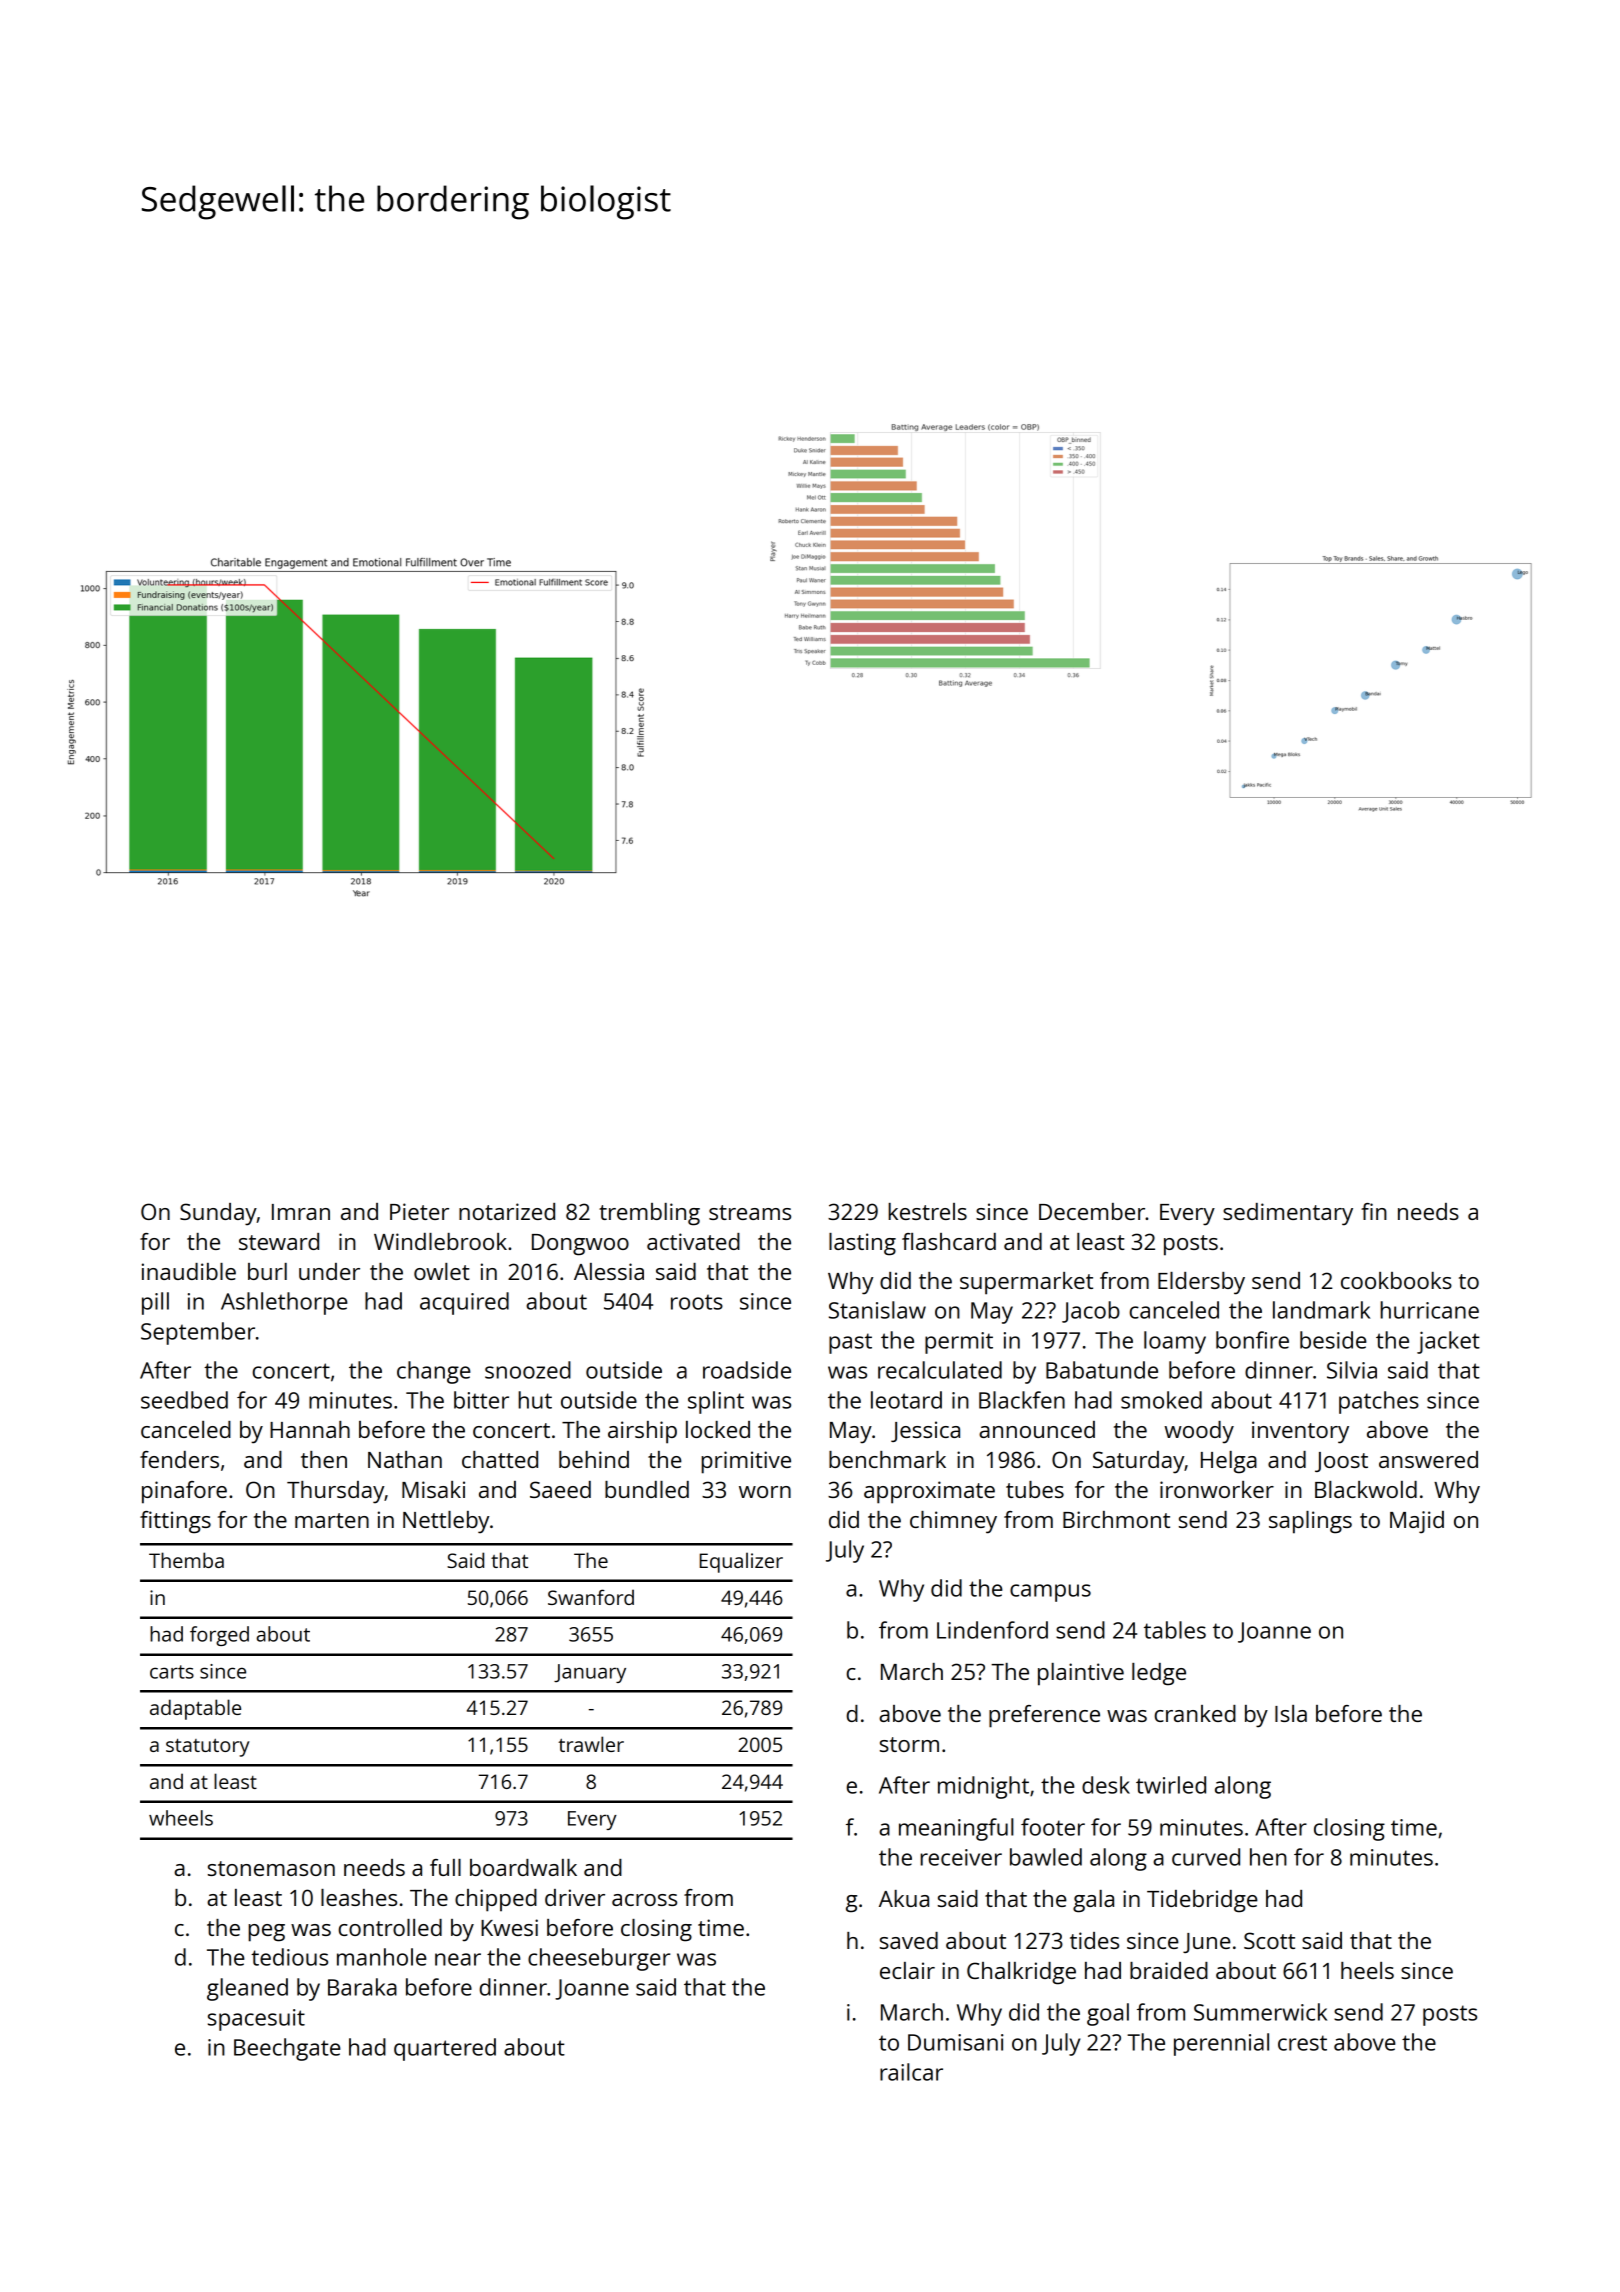  Describe the element at coordinates (956, 1829) in the document. I see `meaningful` at that location.
